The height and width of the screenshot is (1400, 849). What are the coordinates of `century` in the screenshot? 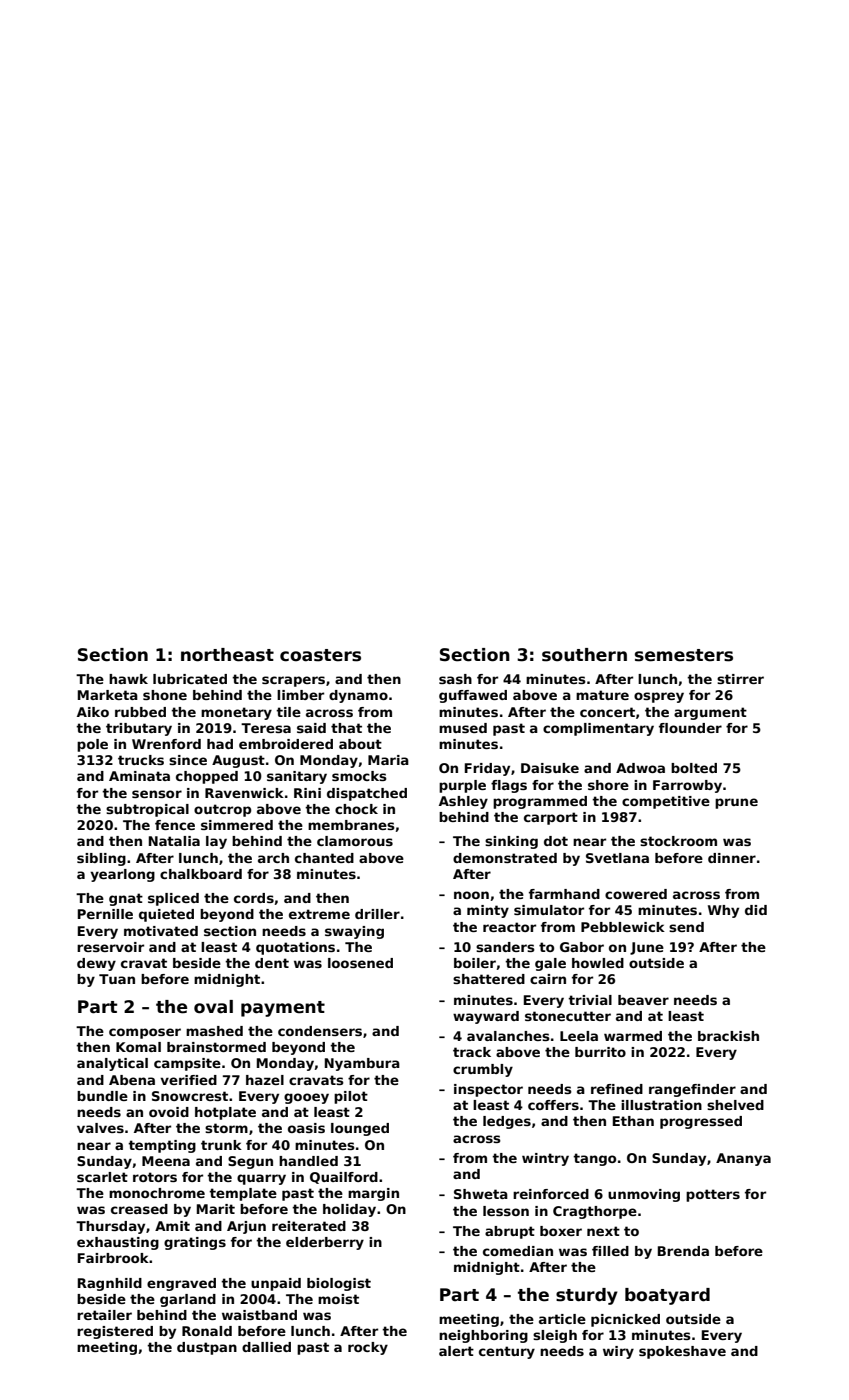 It's located at (507, 1352).
